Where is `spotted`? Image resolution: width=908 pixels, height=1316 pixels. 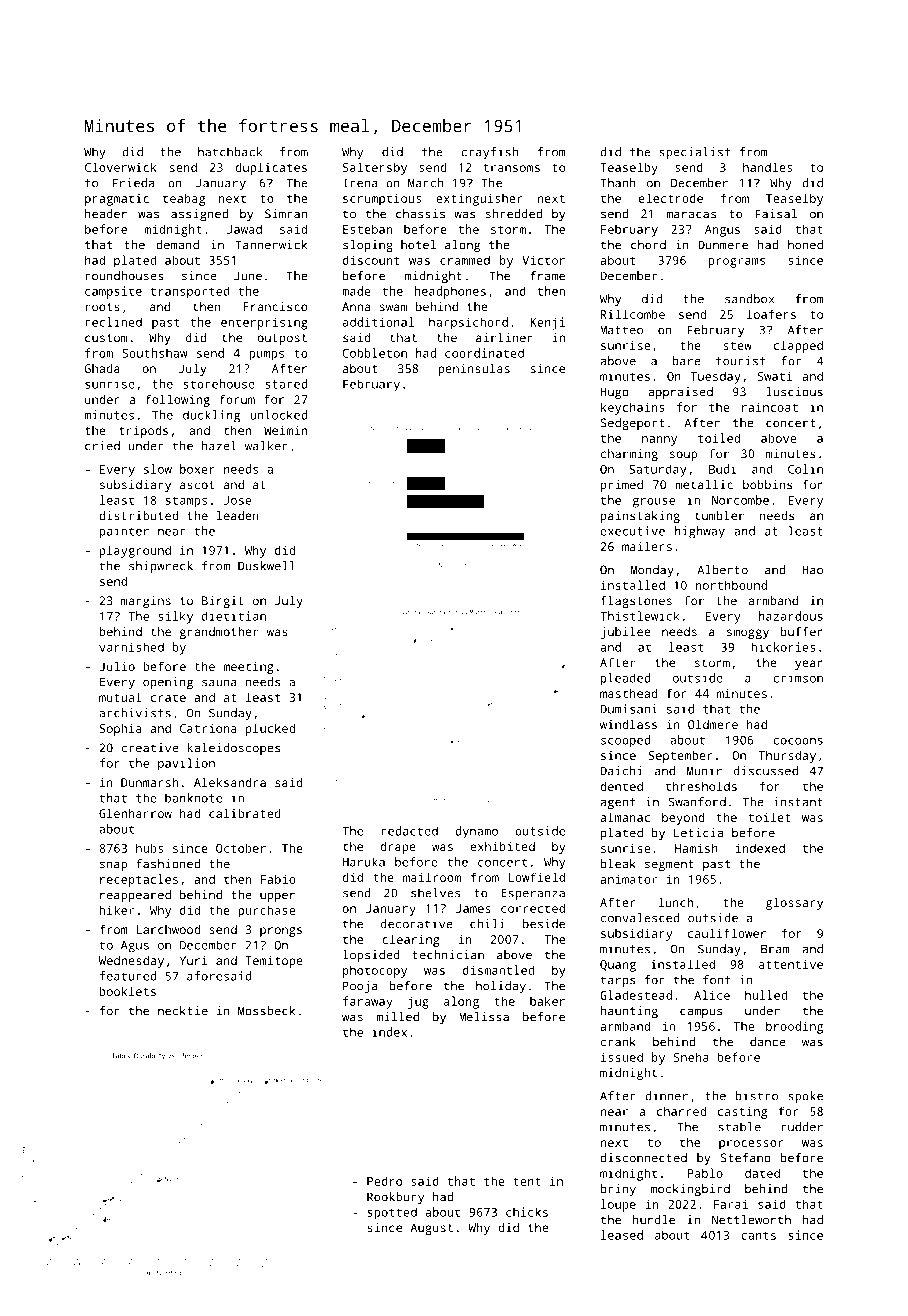
spotted is located at coordinates (392, 1213).
